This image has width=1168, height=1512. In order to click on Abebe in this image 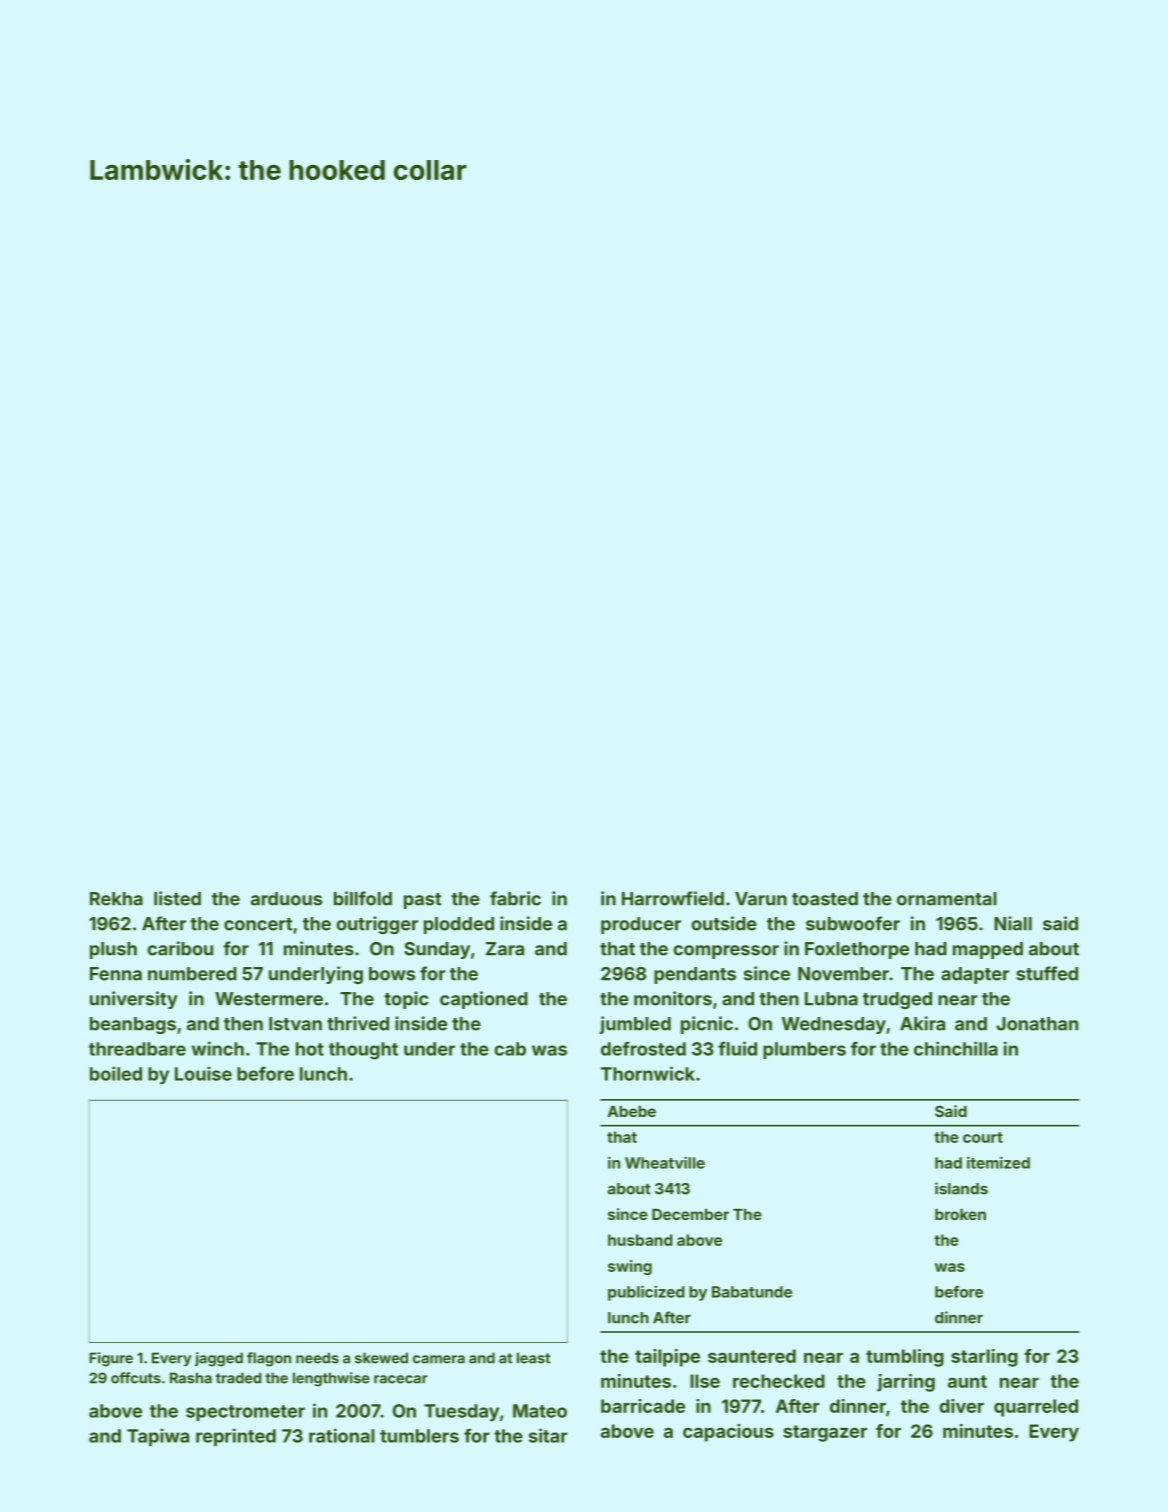, I will do `click(632, 1111)`.
